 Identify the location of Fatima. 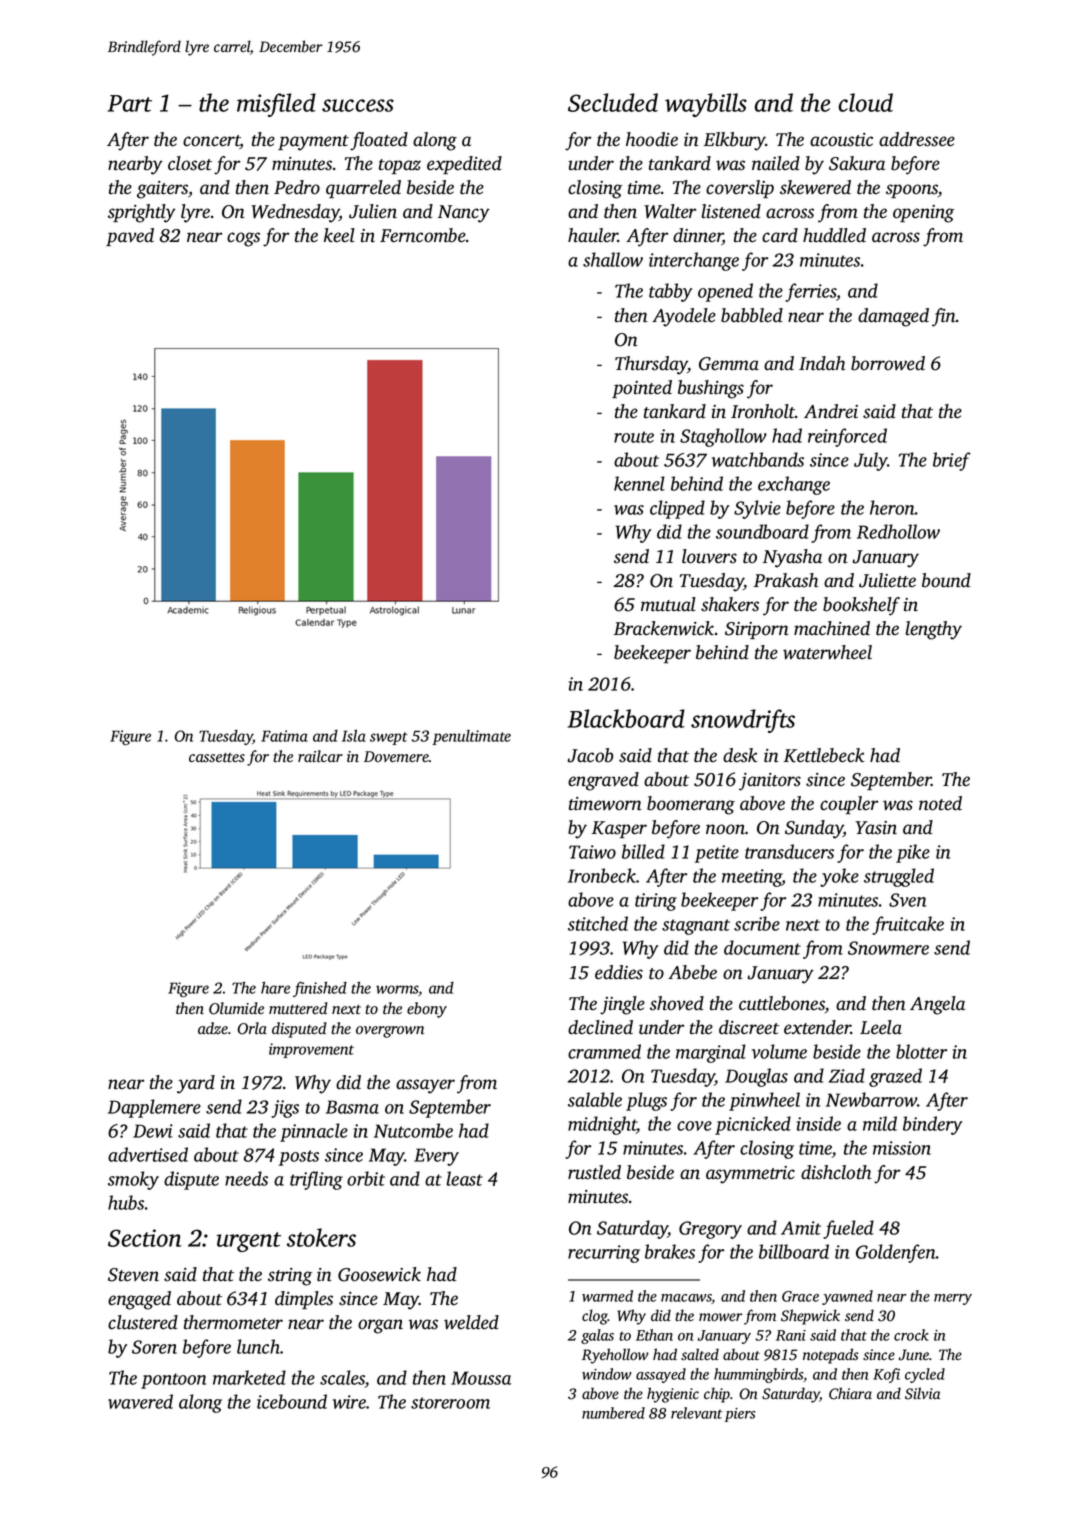
(284, 736).
